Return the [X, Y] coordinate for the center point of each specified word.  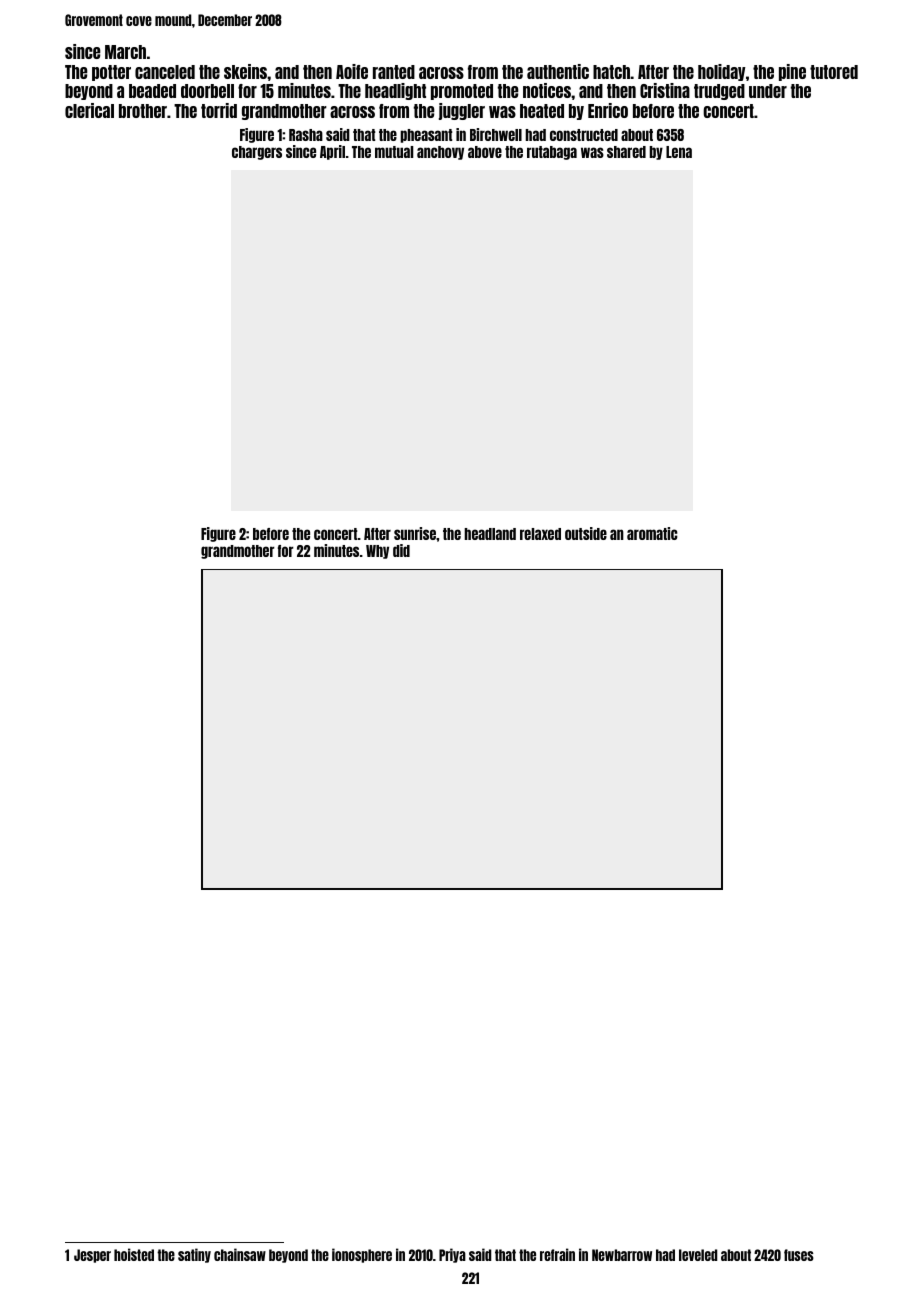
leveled [698, 1255]
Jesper [92, 1256]
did [401, 550]
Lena [679, 152]
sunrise [415, 533]
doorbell [207, 91]
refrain [557, 1254]
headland [490, 534]
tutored [834, 72]
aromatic [652, 533]
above [485, 152]
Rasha [306, 135]
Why [377, 552]
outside [586, 533]
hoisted [134, 1254]
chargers [257, 153]
